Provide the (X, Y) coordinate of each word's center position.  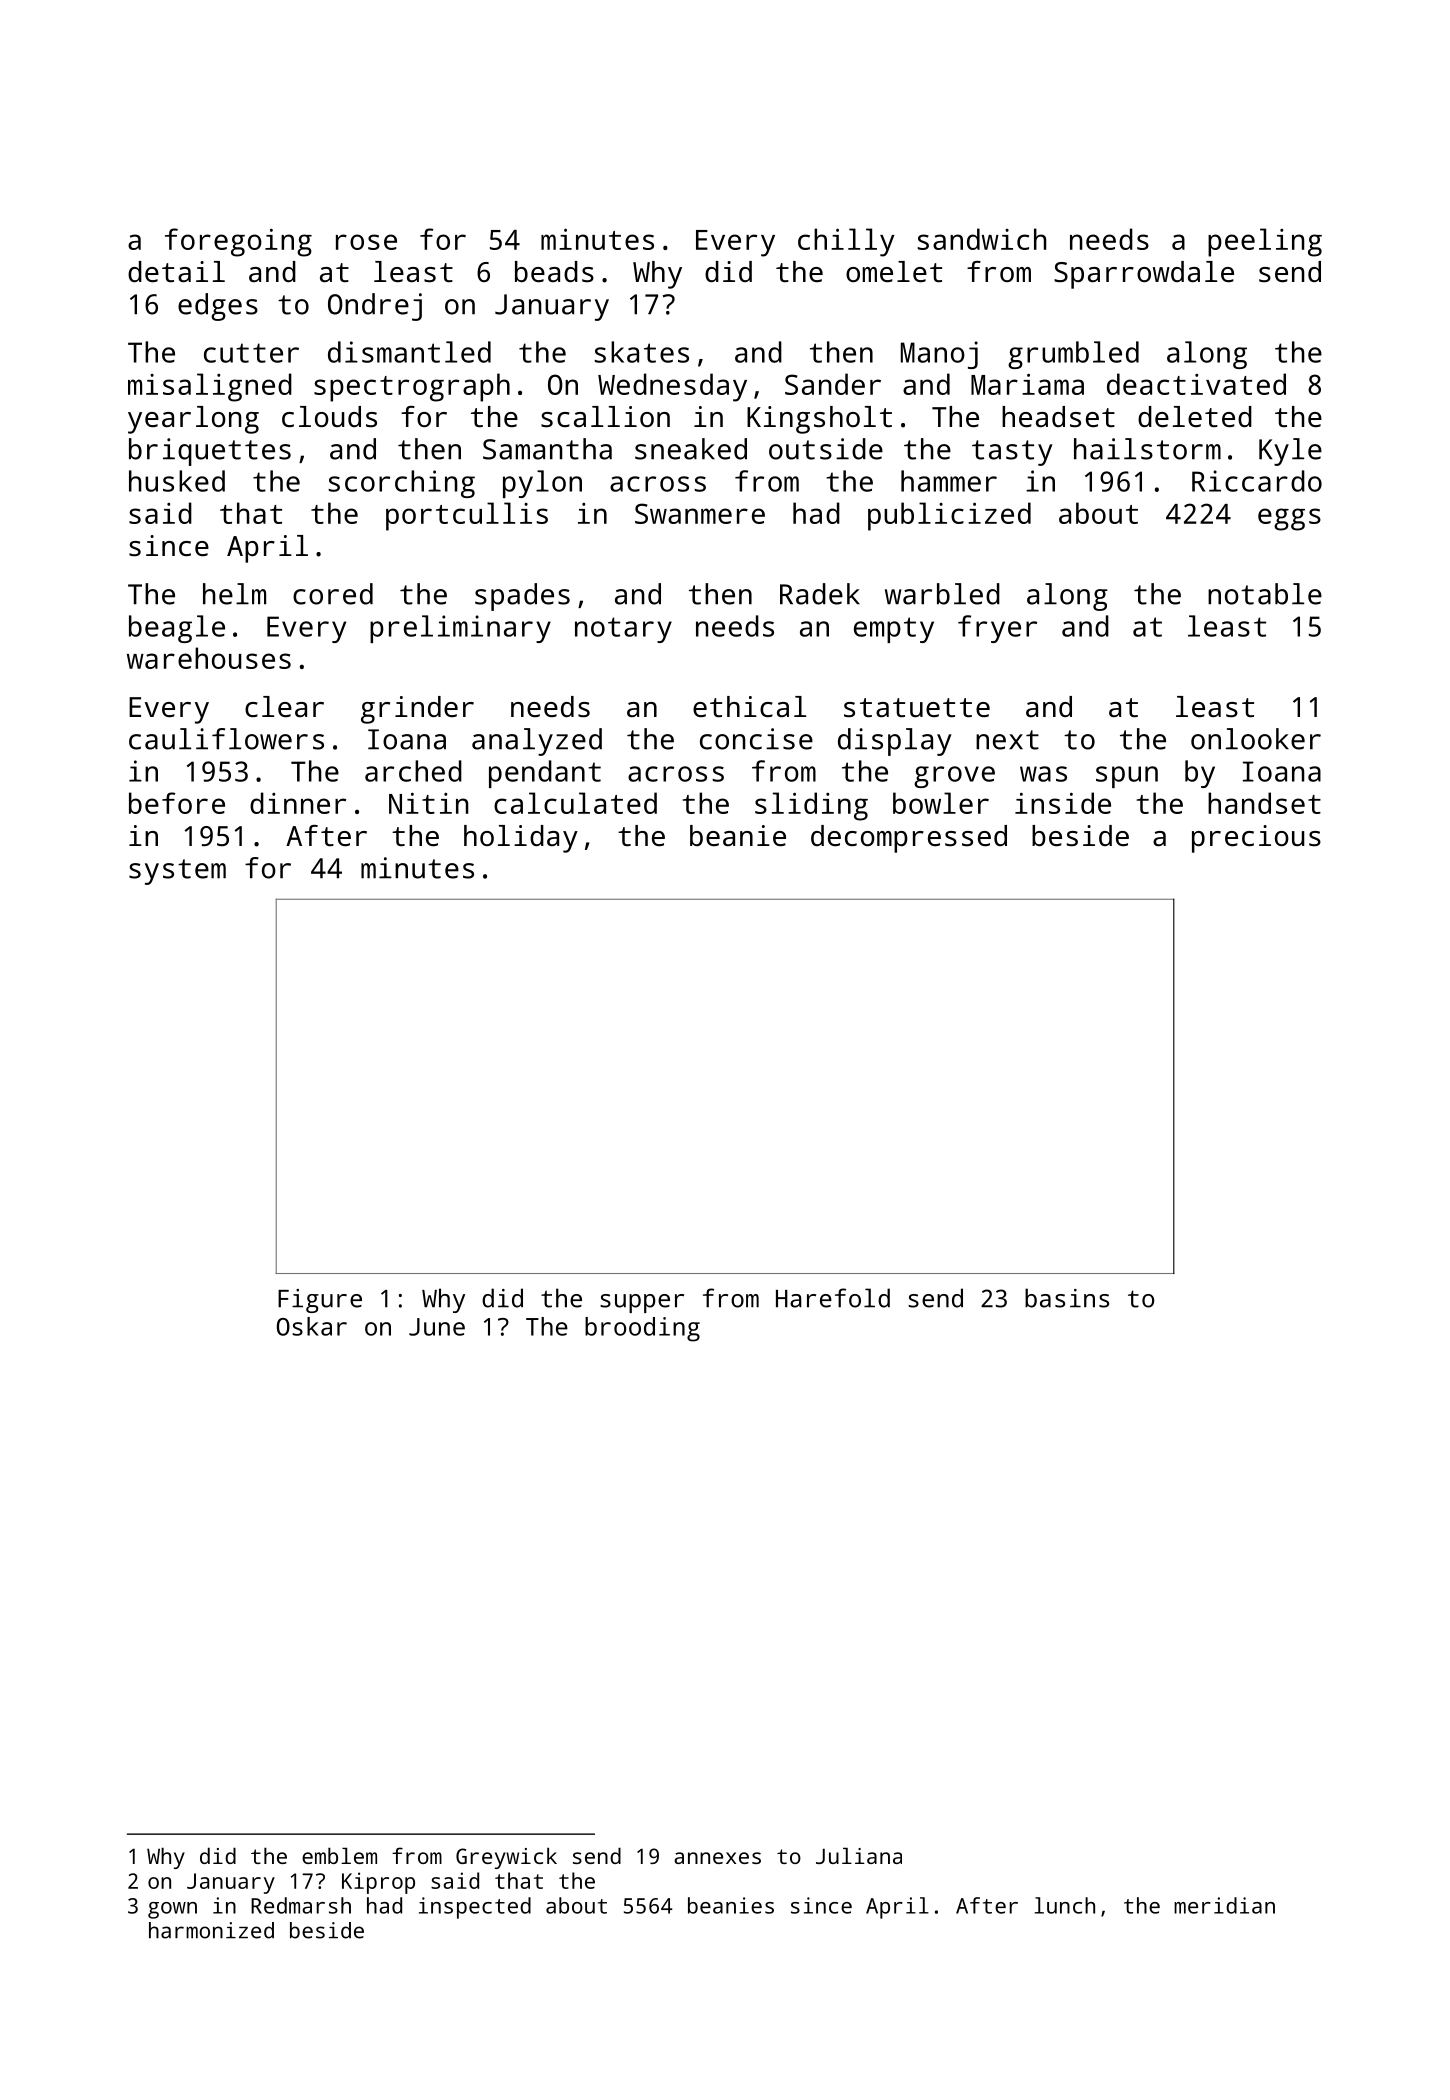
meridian (1224, 1905)
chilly (846, 242)
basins (1067, 1298)
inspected (475, 1908)
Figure (320, 1301)
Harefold (833, 1298)
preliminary (460, 629)
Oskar (312, 1326)
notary (623, 630)
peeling (1265, 242)
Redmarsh (301, 1905)
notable (1265, 594)
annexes (717, 1858)
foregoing (238, 242)
